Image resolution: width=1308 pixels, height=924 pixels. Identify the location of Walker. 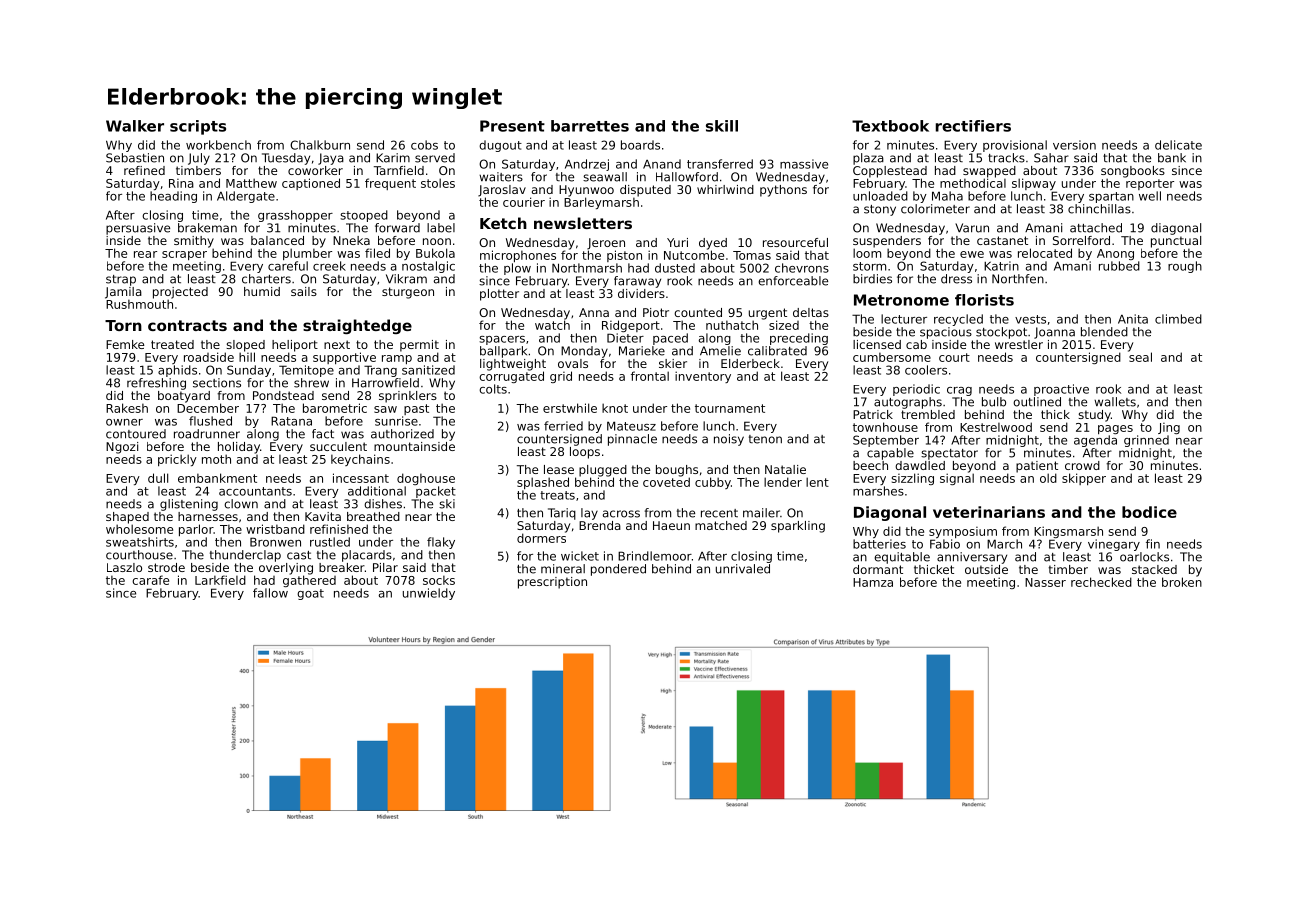
(135, 126).
